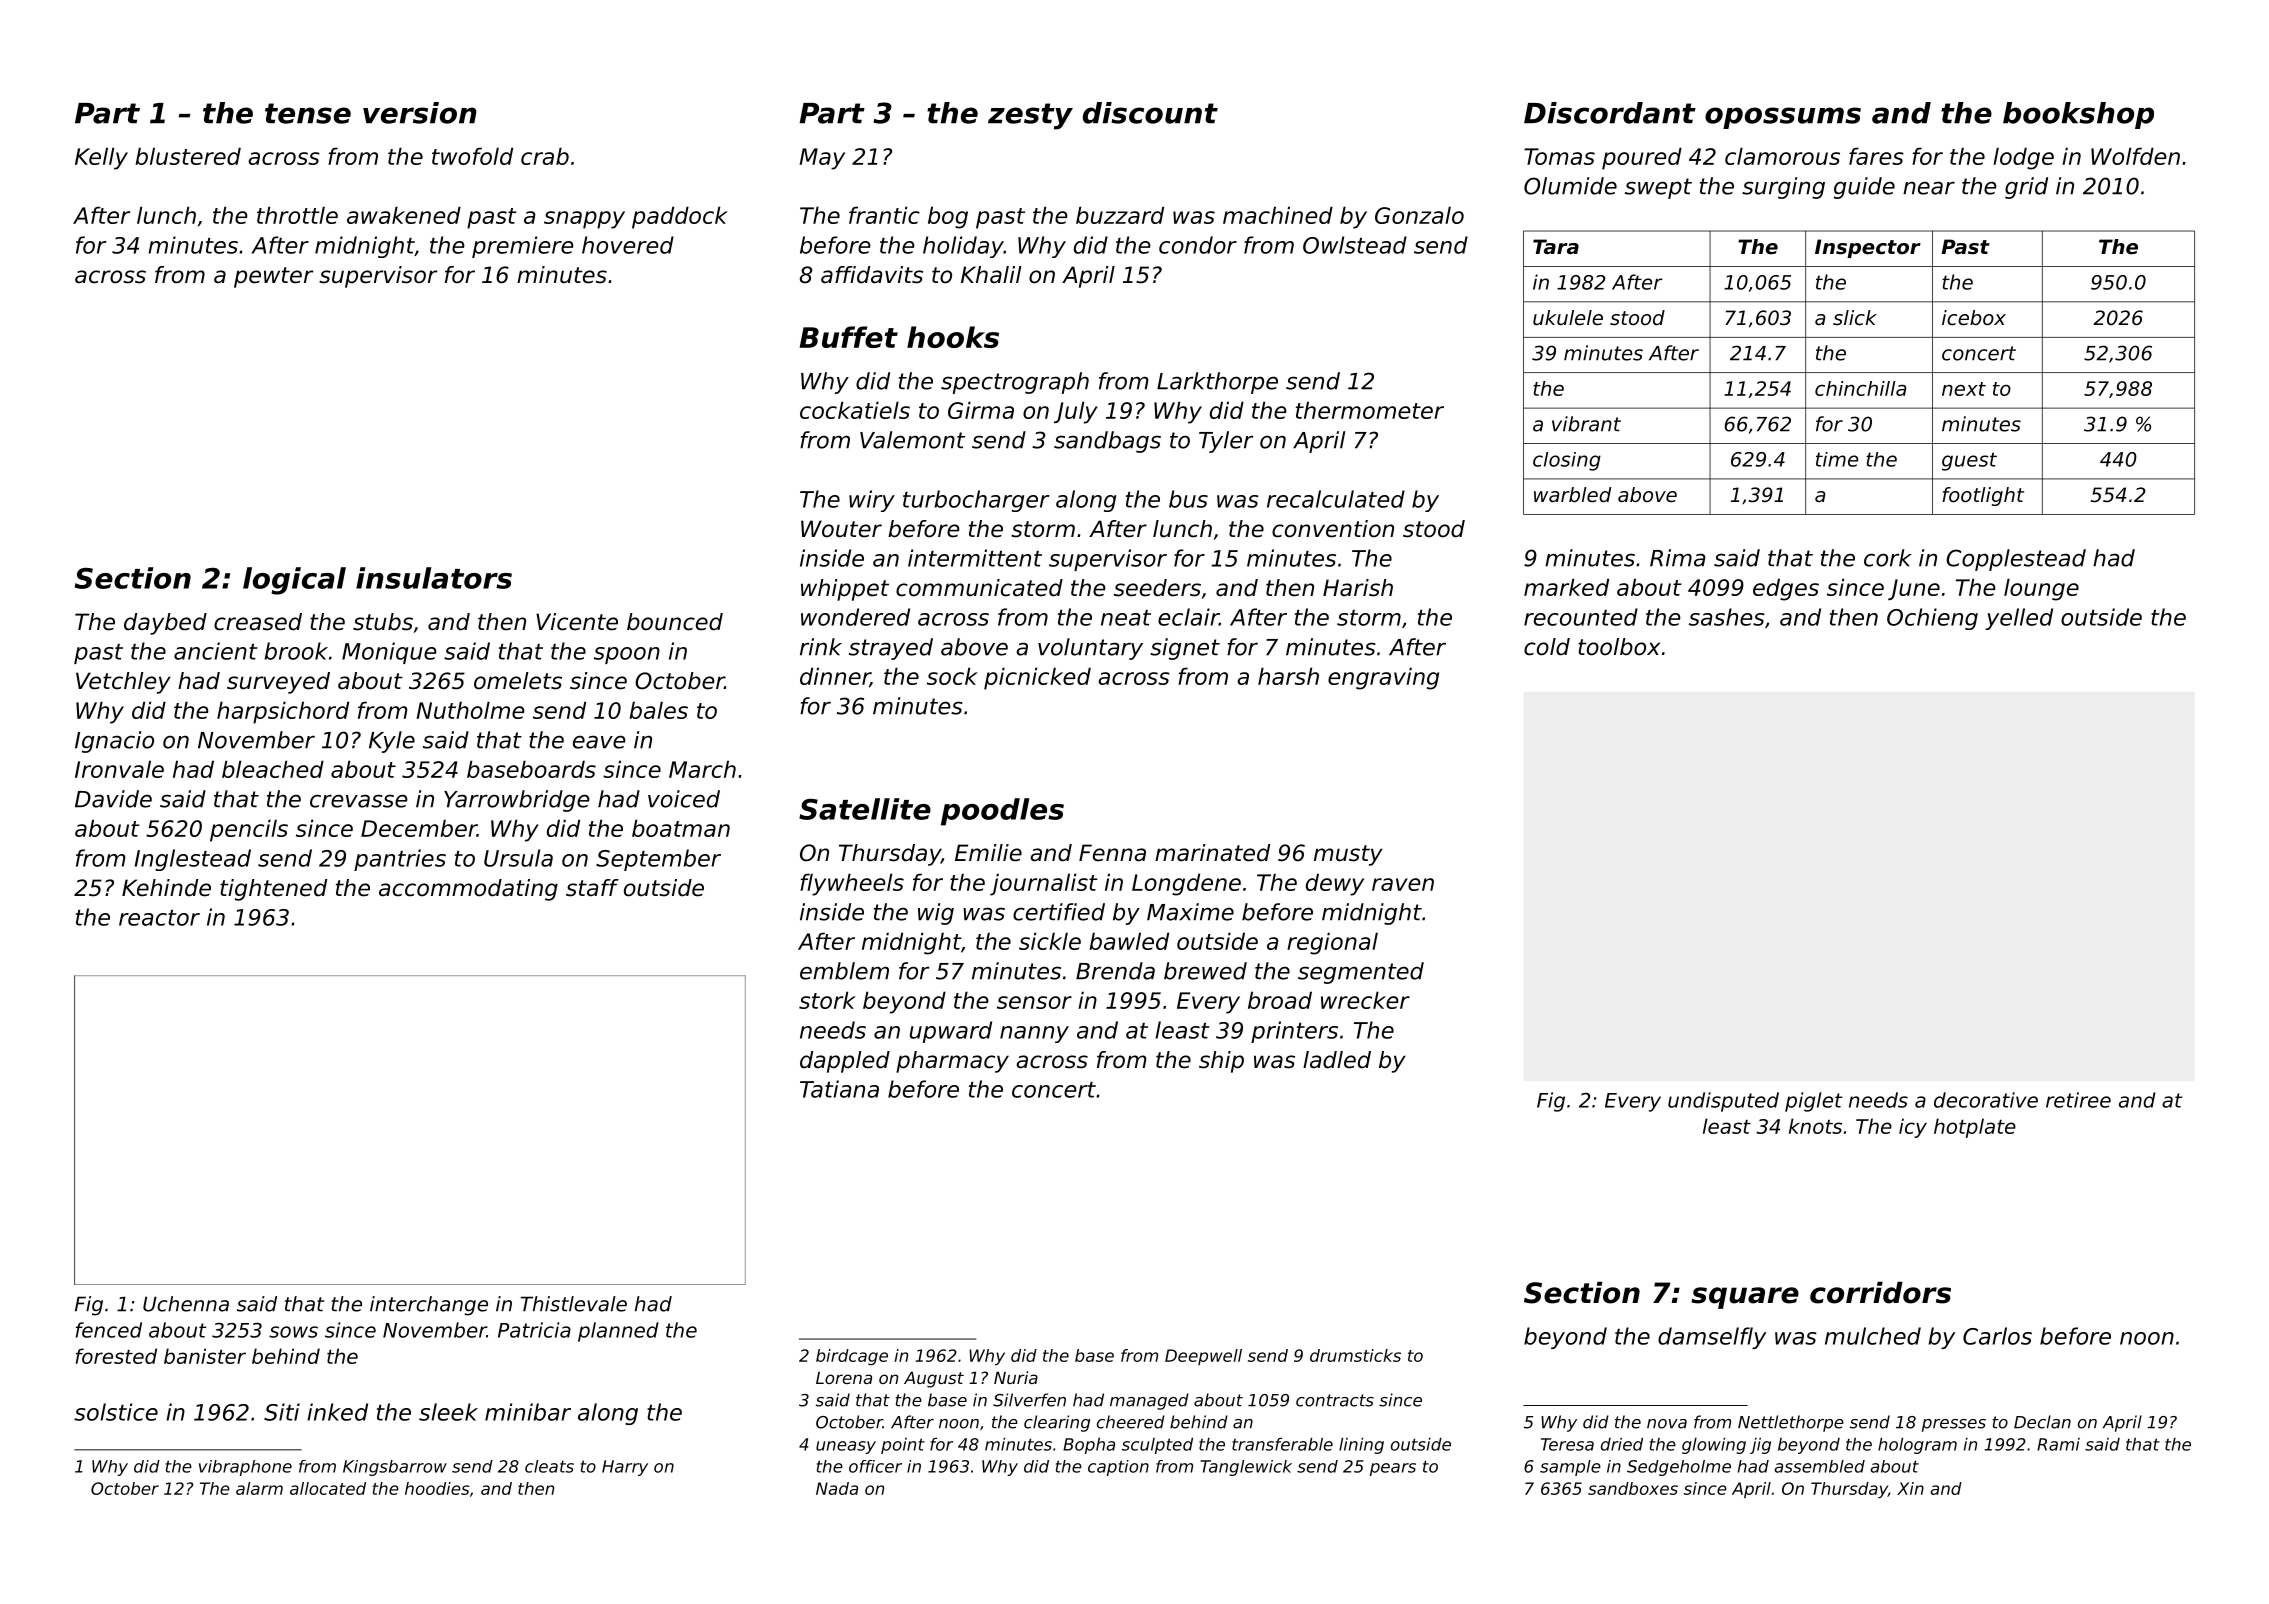 This image has width=2269, height=1604. Describe the element at coordinates (1246, 1468) in the image. I see `Tanglewick` at that location.
